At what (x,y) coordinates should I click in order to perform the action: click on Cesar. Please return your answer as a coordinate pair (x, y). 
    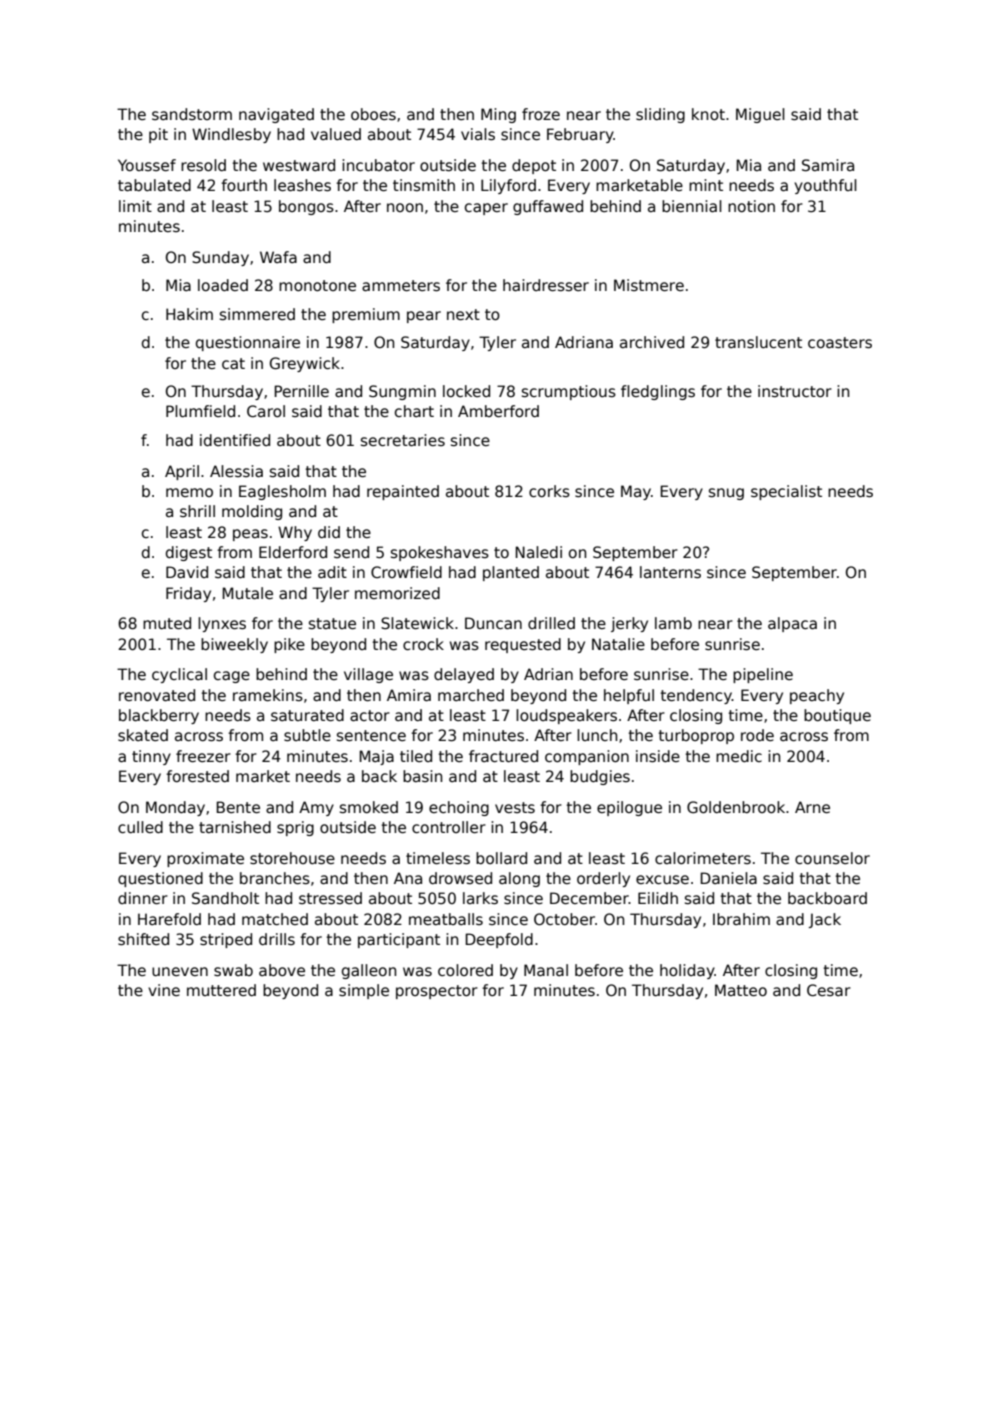
    Looking at the image, I should click on (829, 990).
